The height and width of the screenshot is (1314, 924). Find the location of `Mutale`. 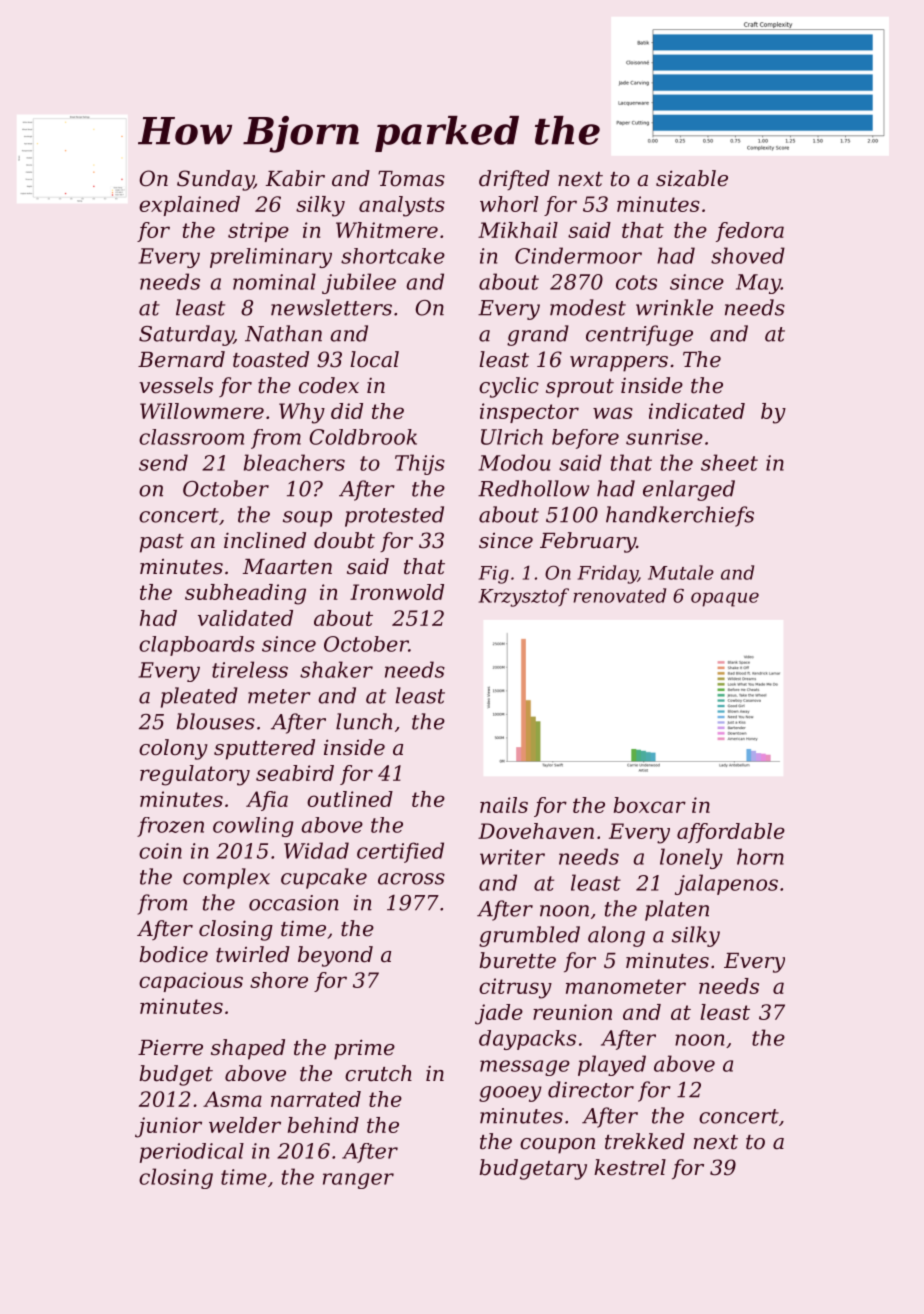

Mutale is located at coordinates (681, 572).
